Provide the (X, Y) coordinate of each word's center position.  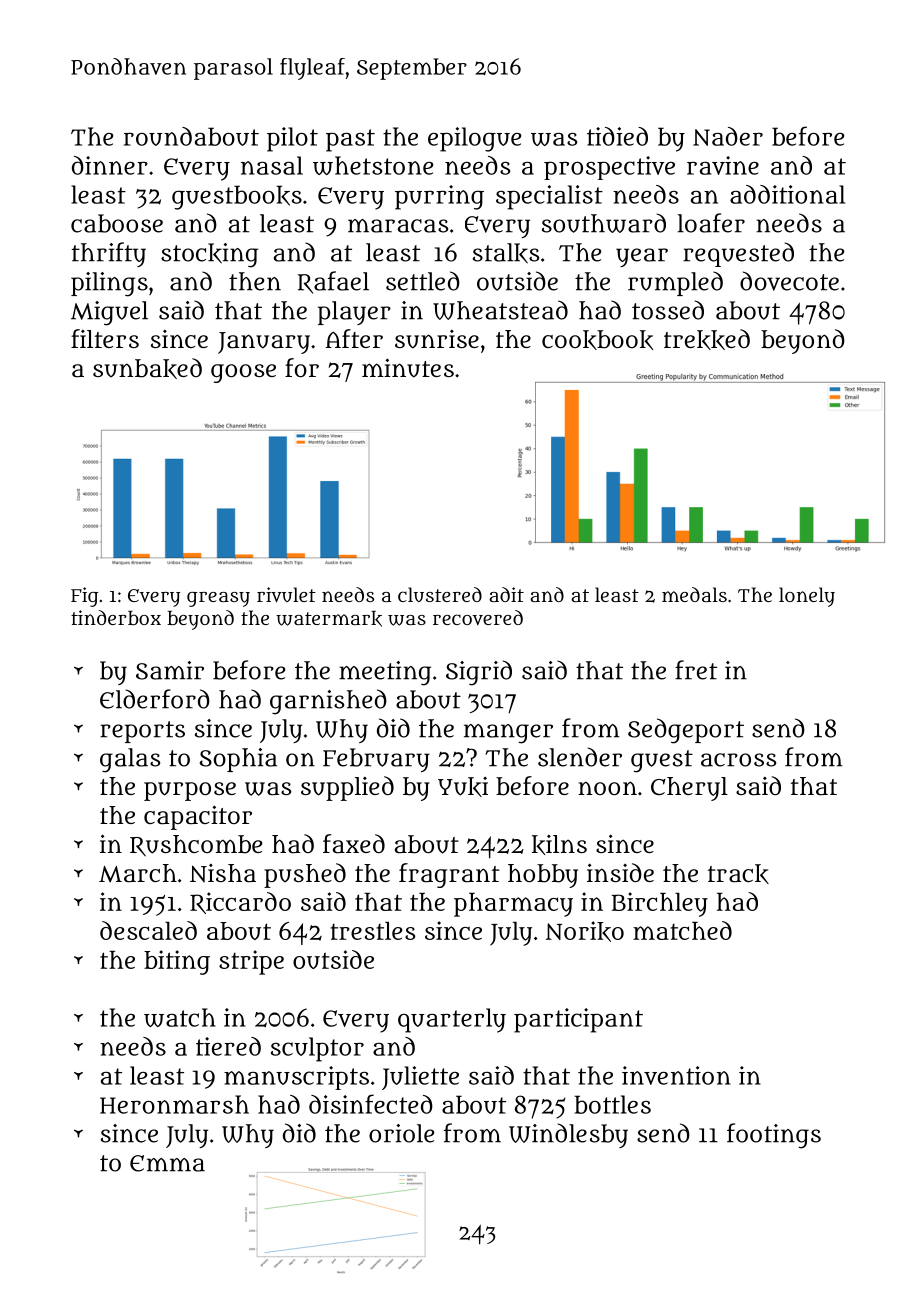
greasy (218, 599)
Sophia (238, 760)
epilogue (474, 139)
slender (580, 757)
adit (506, 594)
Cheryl (689, 789)
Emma (167, 1163)
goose (243, 373)
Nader (728, 136)
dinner (110, 165)
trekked (707, 339)
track (738, 874)
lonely (807, 597)
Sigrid (479, 673)
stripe (251, 962)
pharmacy (513, 905)
